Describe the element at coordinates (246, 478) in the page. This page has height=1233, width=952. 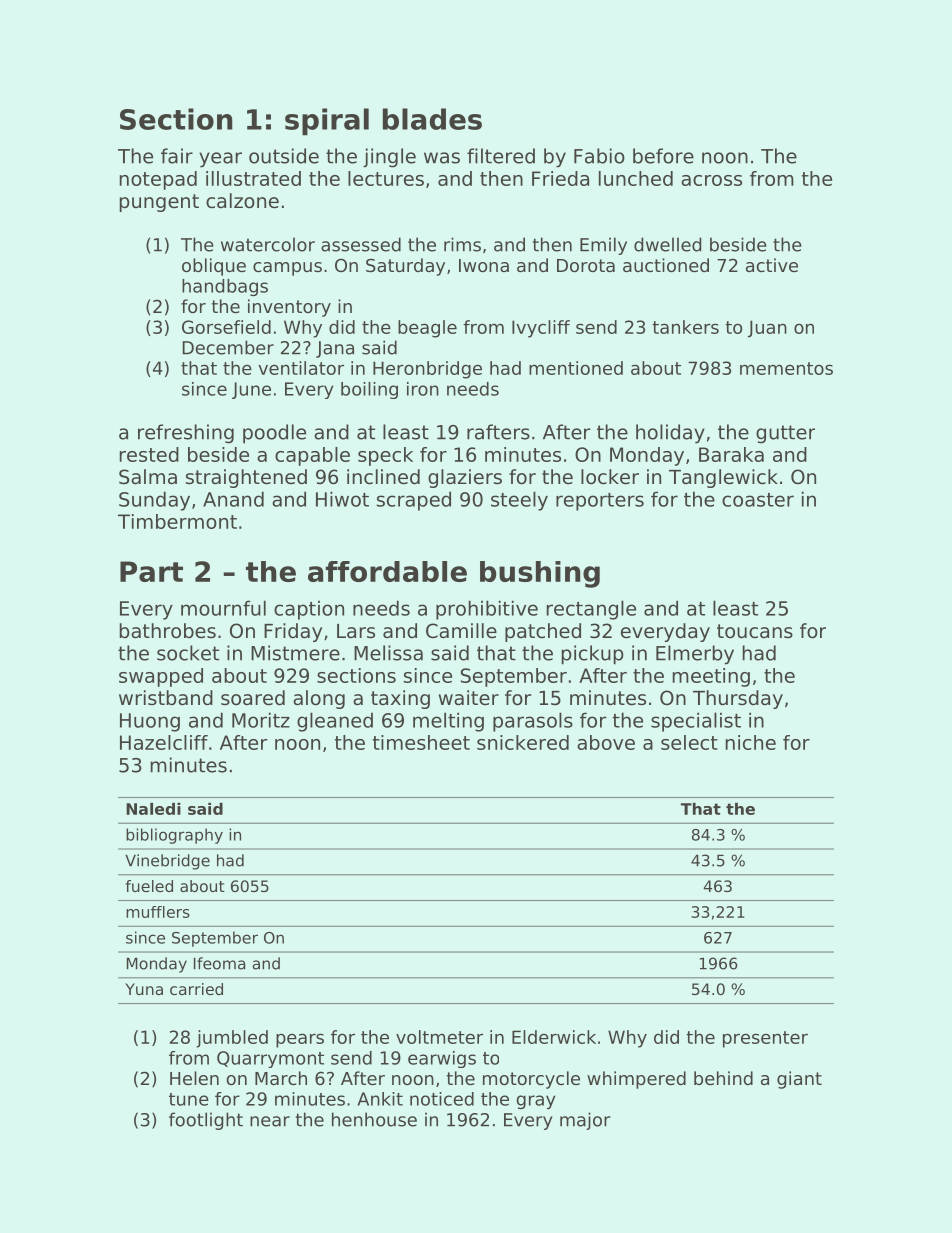
I see `straightened` at that location.
